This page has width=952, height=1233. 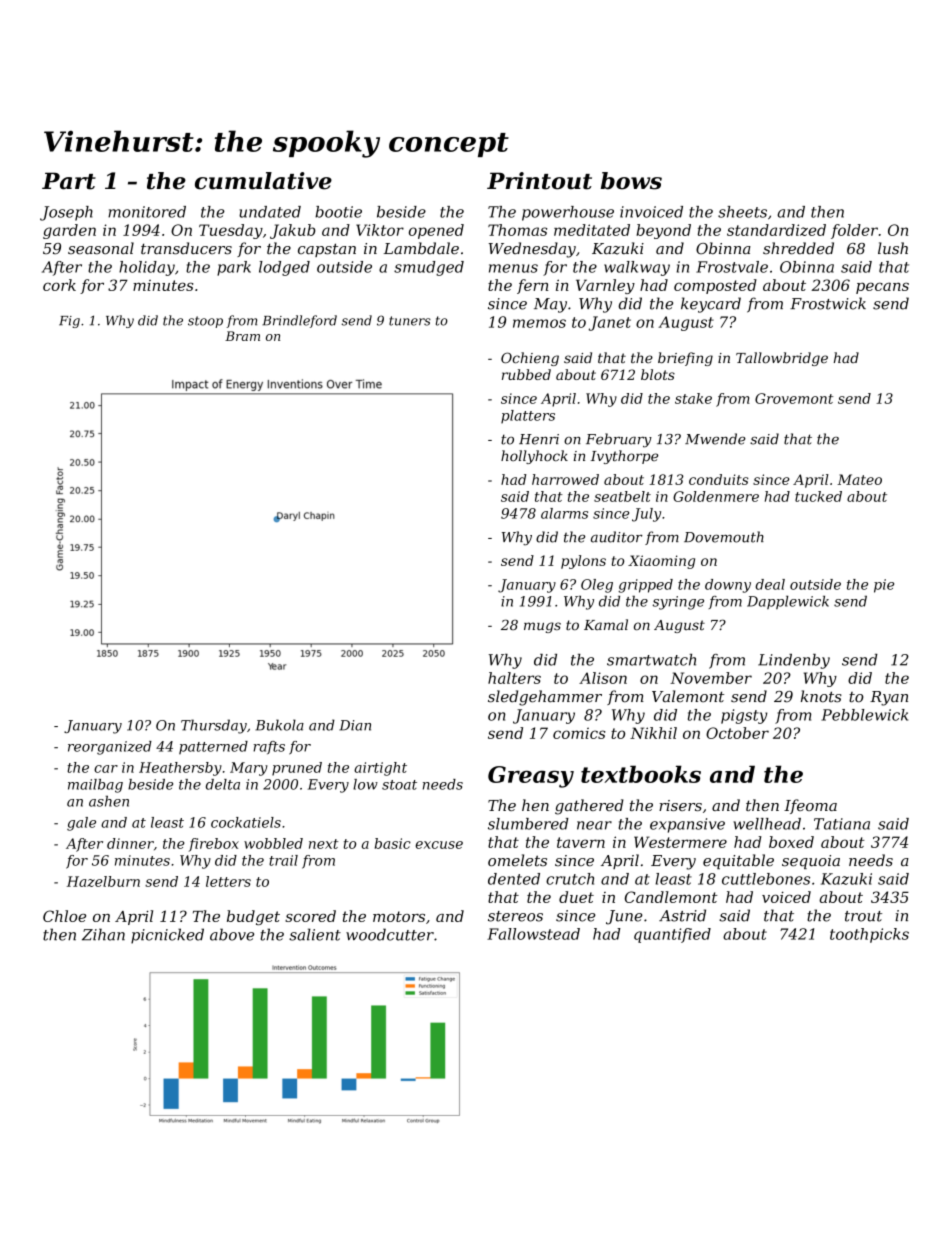 What do you see at coordinates (399, 785) in the page?
I see `stoat` at bounding box center [399, 785].
